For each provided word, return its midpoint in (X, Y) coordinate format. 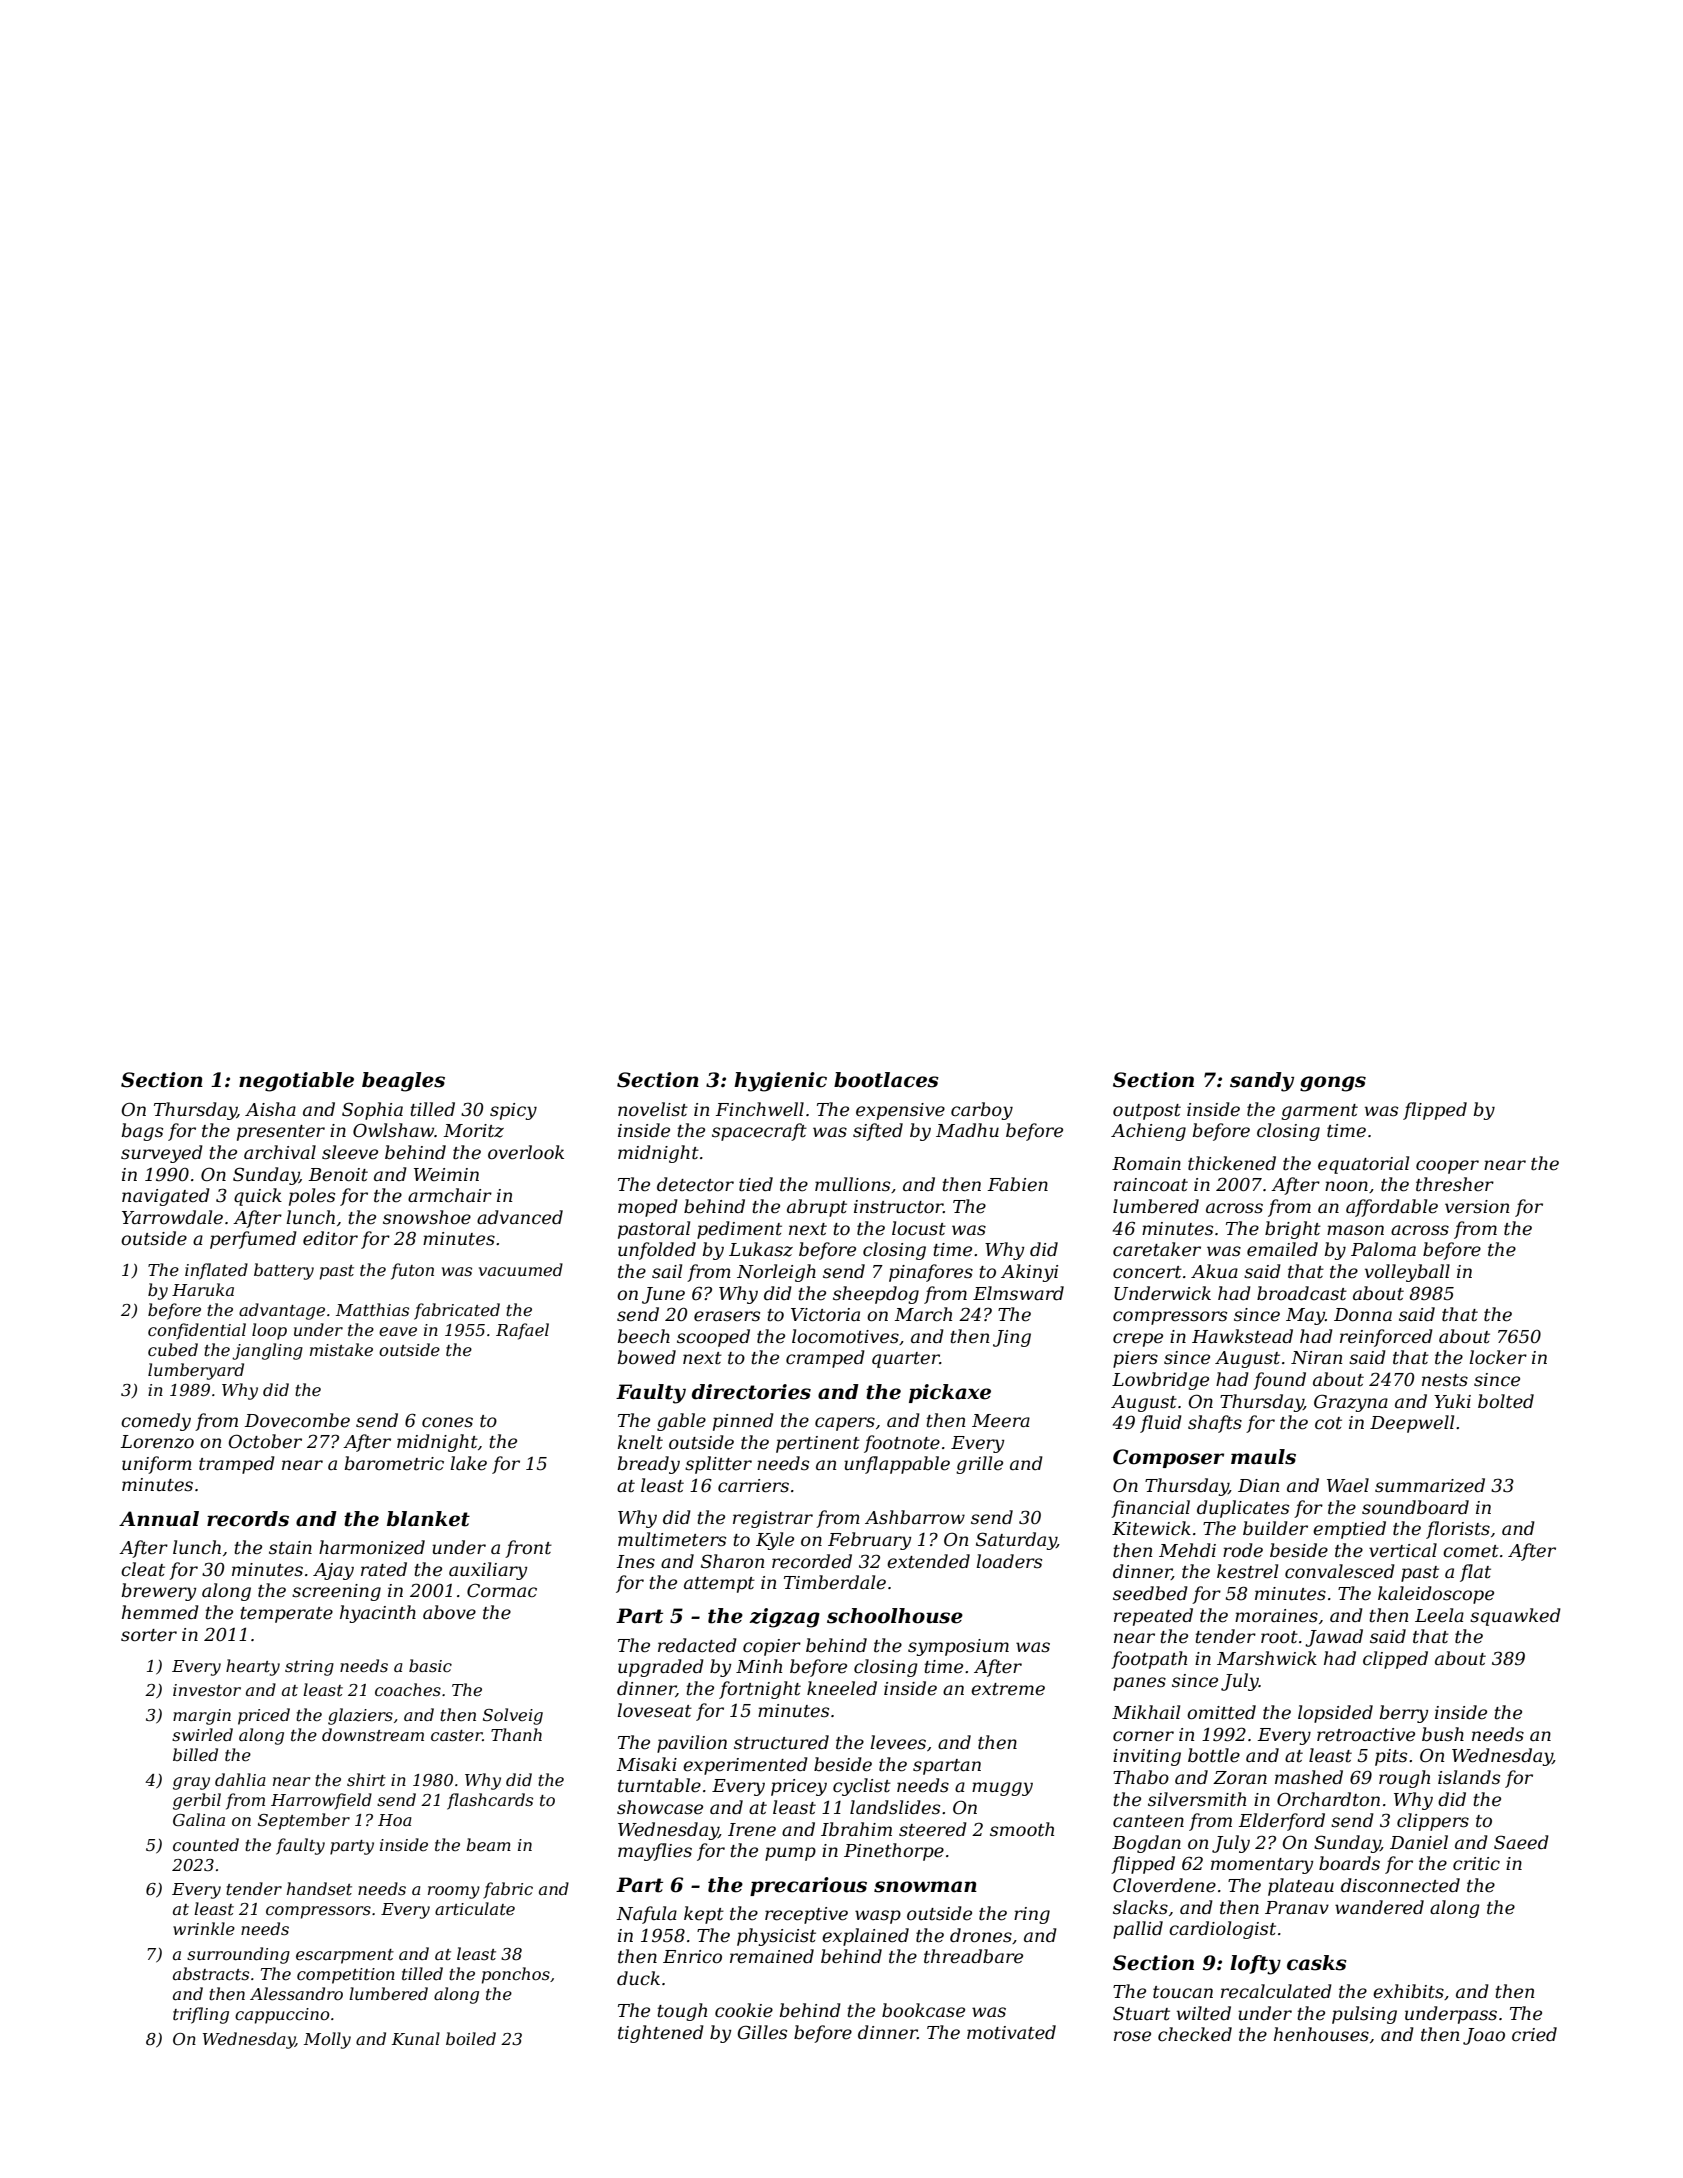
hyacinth (378, 1614)
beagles (403, 1082)
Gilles (762, 2032)
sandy (1262, 1082)
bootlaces (886, 1080)
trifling (201, 2015)
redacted (697, 1645)
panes (1139, 1684)
